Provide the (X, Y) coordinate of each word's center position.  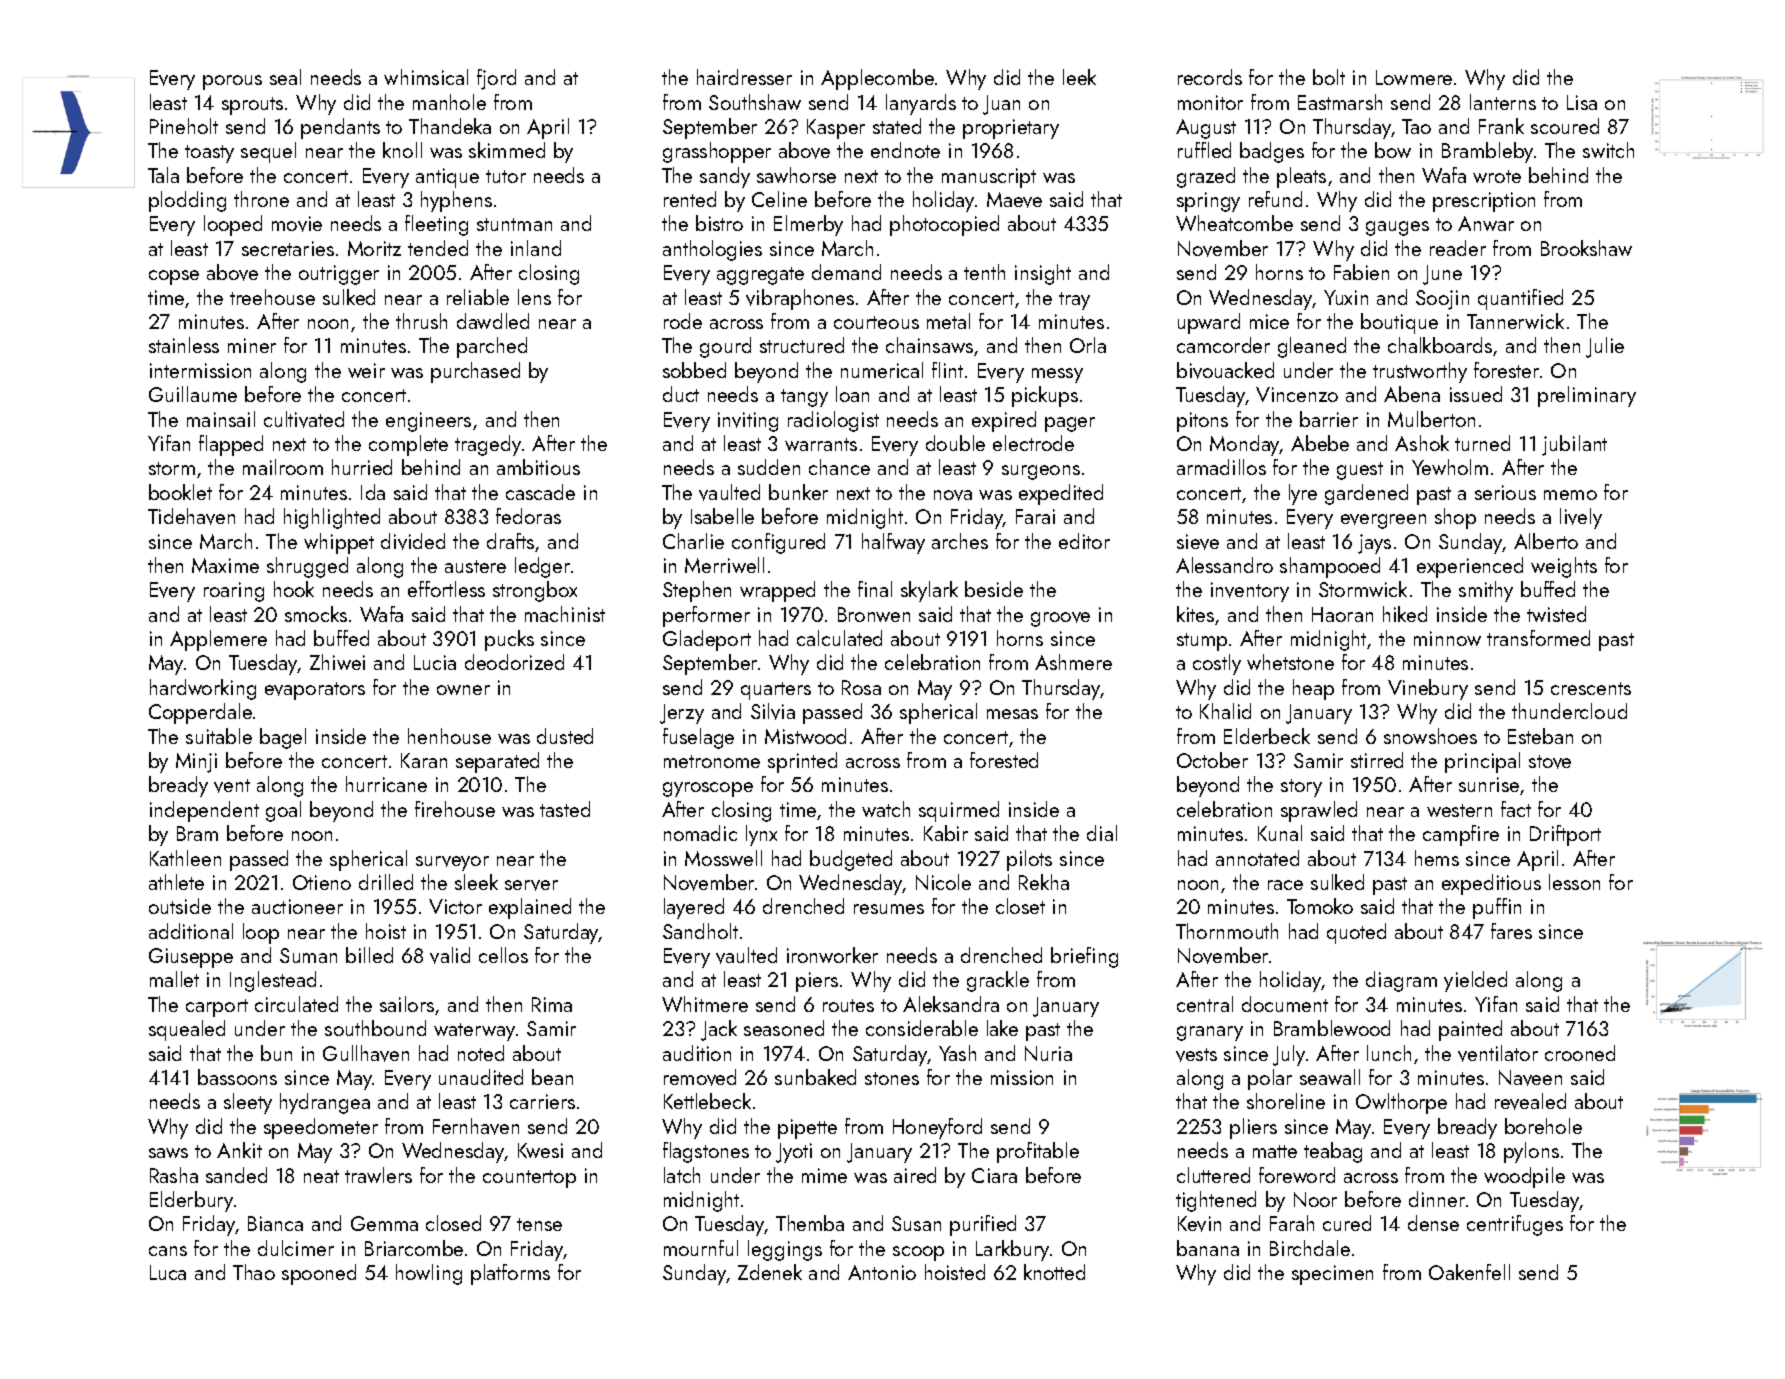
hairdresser (744, 77)
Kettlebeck (707, 1101)
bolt (1329, 77)
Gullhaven (366, 1053)
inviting (748, 422)
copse (174, 277)
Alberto (1546, 541)
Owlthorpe (1401, 1103)
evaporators (315, 691)
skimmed (507, 150)
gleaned (1312, 347)
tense (539, 1224)
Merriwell (724, 565)
